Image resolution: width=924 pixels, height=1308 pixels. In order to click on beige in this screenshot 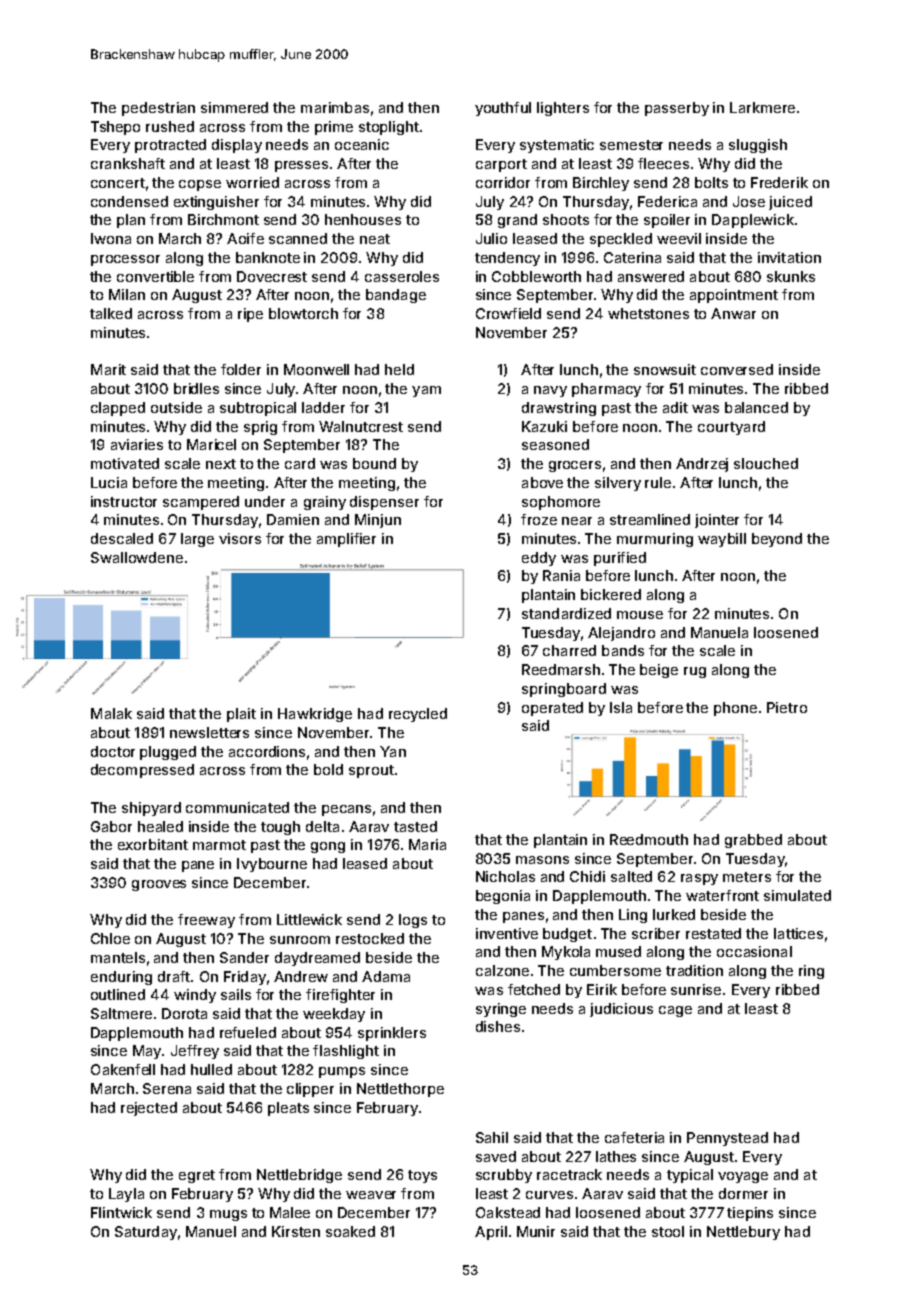, I will do `click(659, 671)`.
